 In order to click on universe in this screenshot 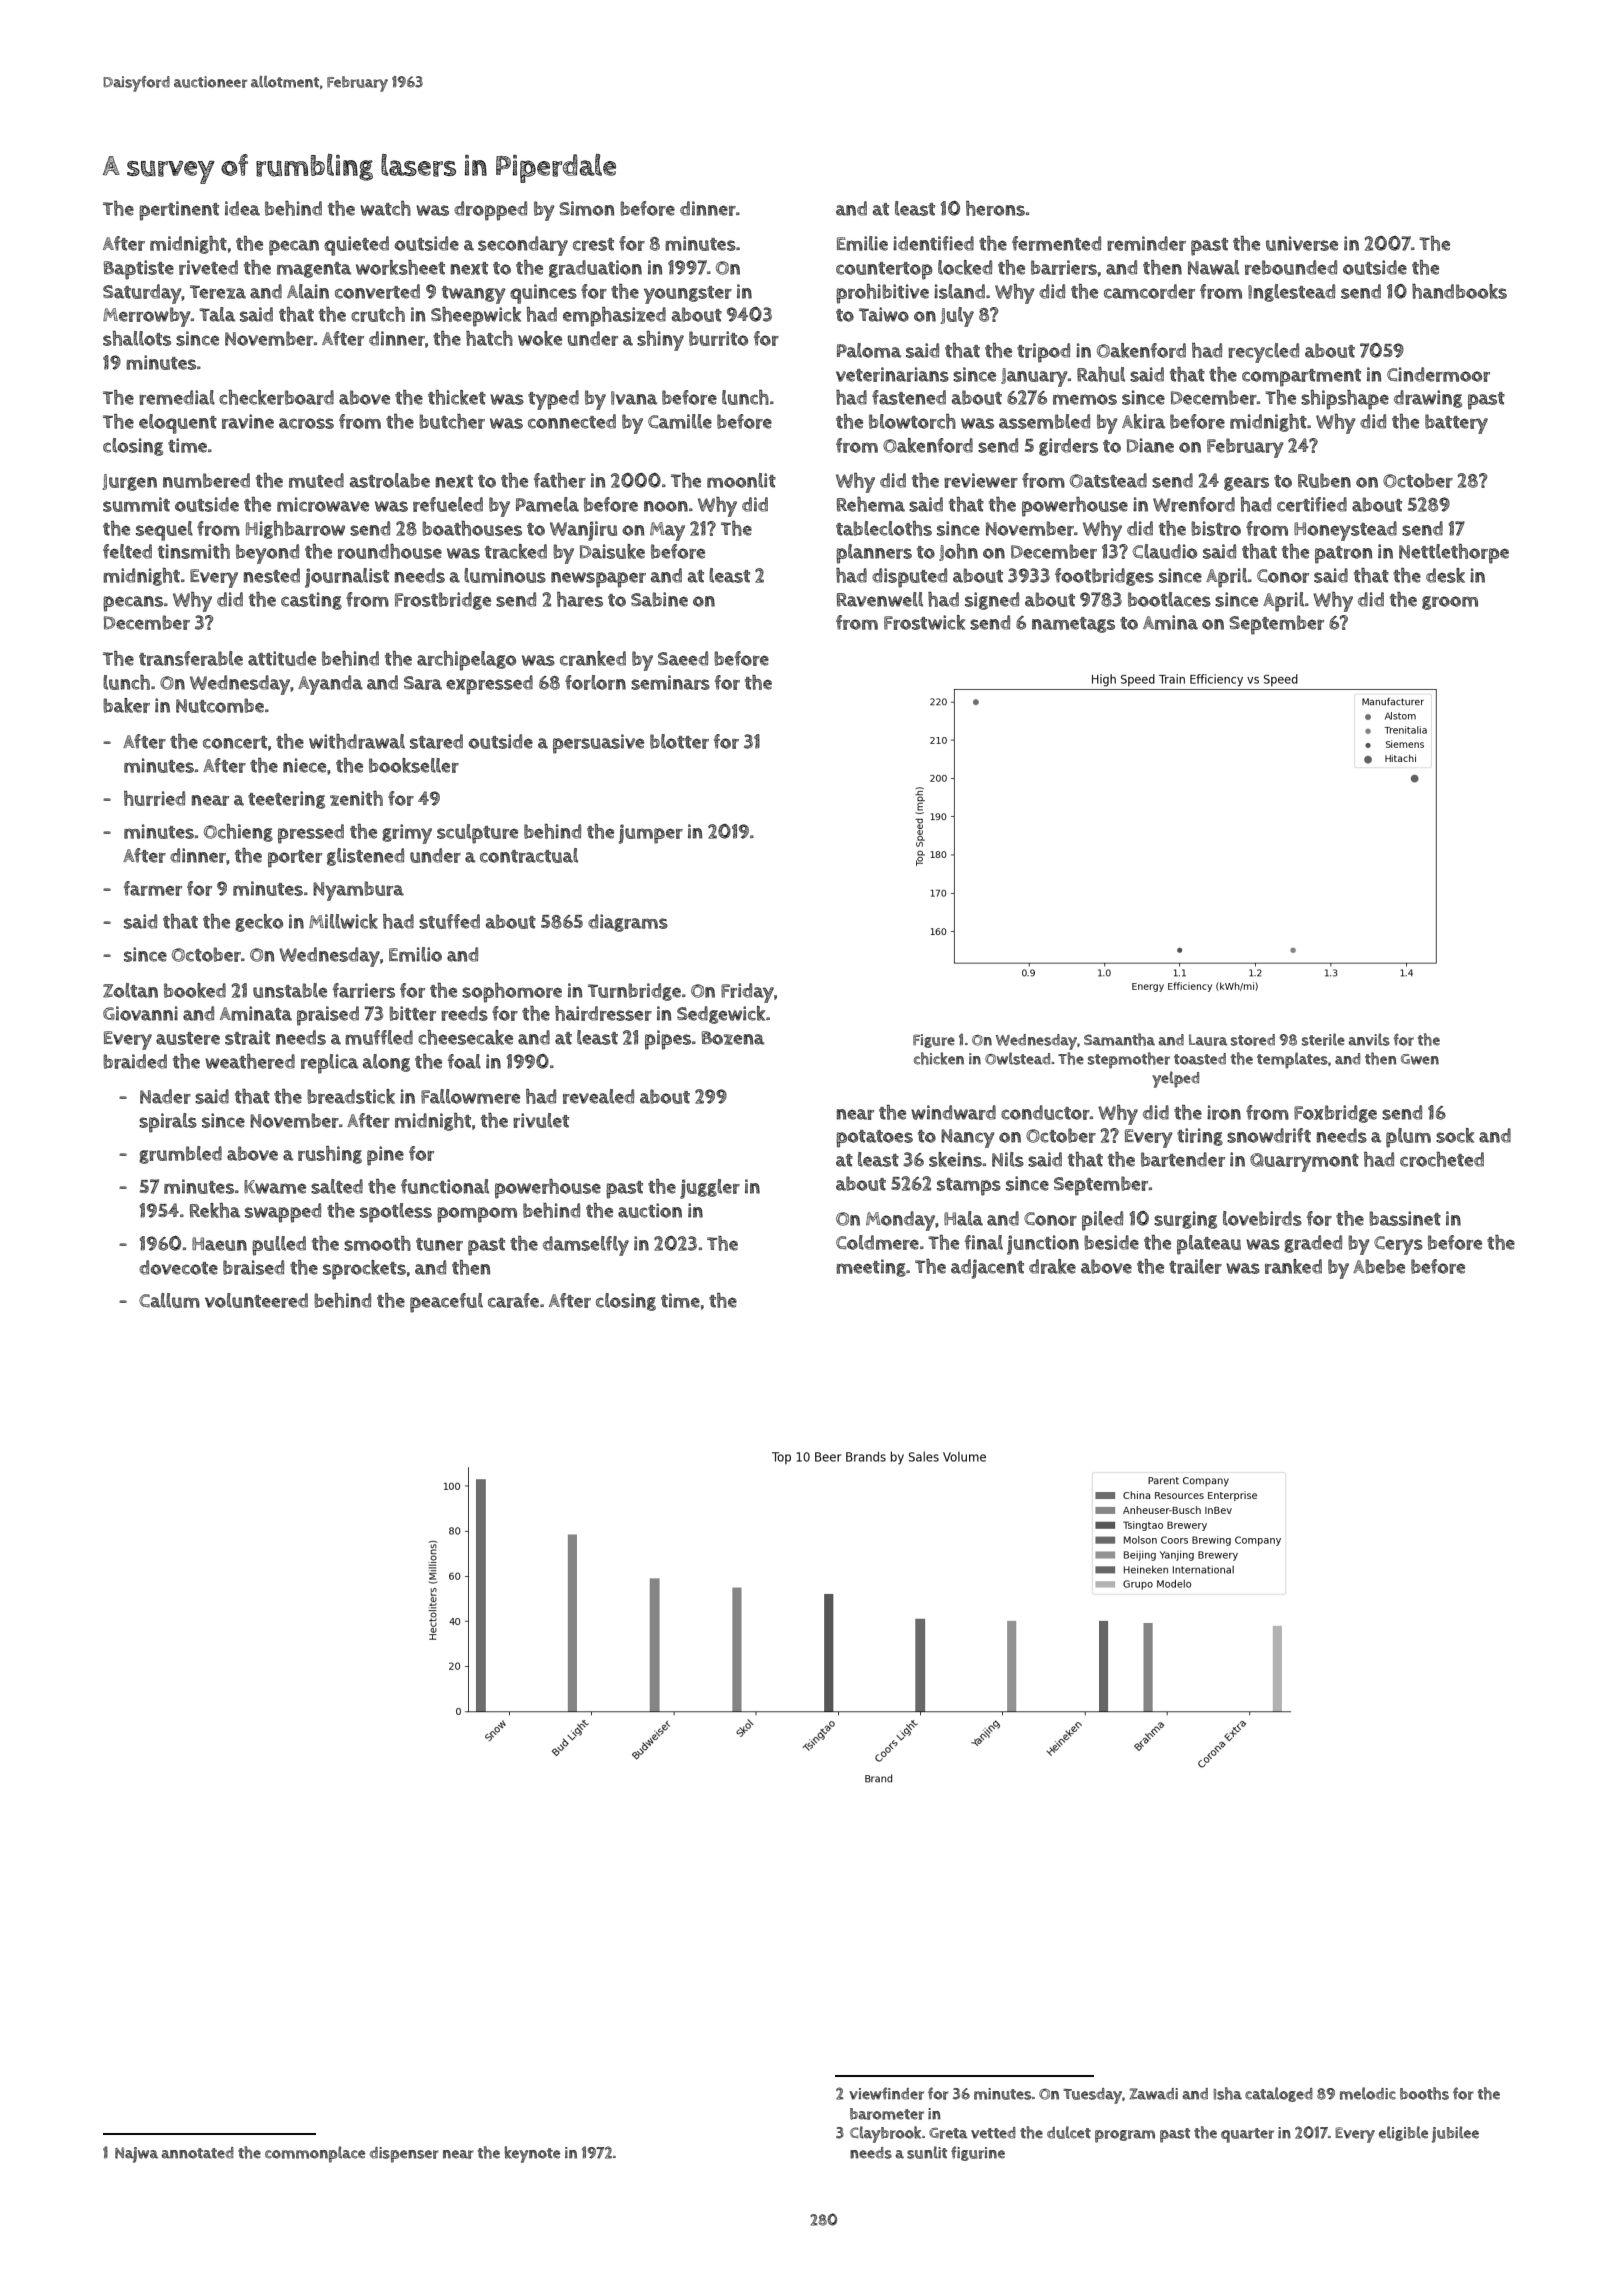, I will do `click(1302, 243)`.
